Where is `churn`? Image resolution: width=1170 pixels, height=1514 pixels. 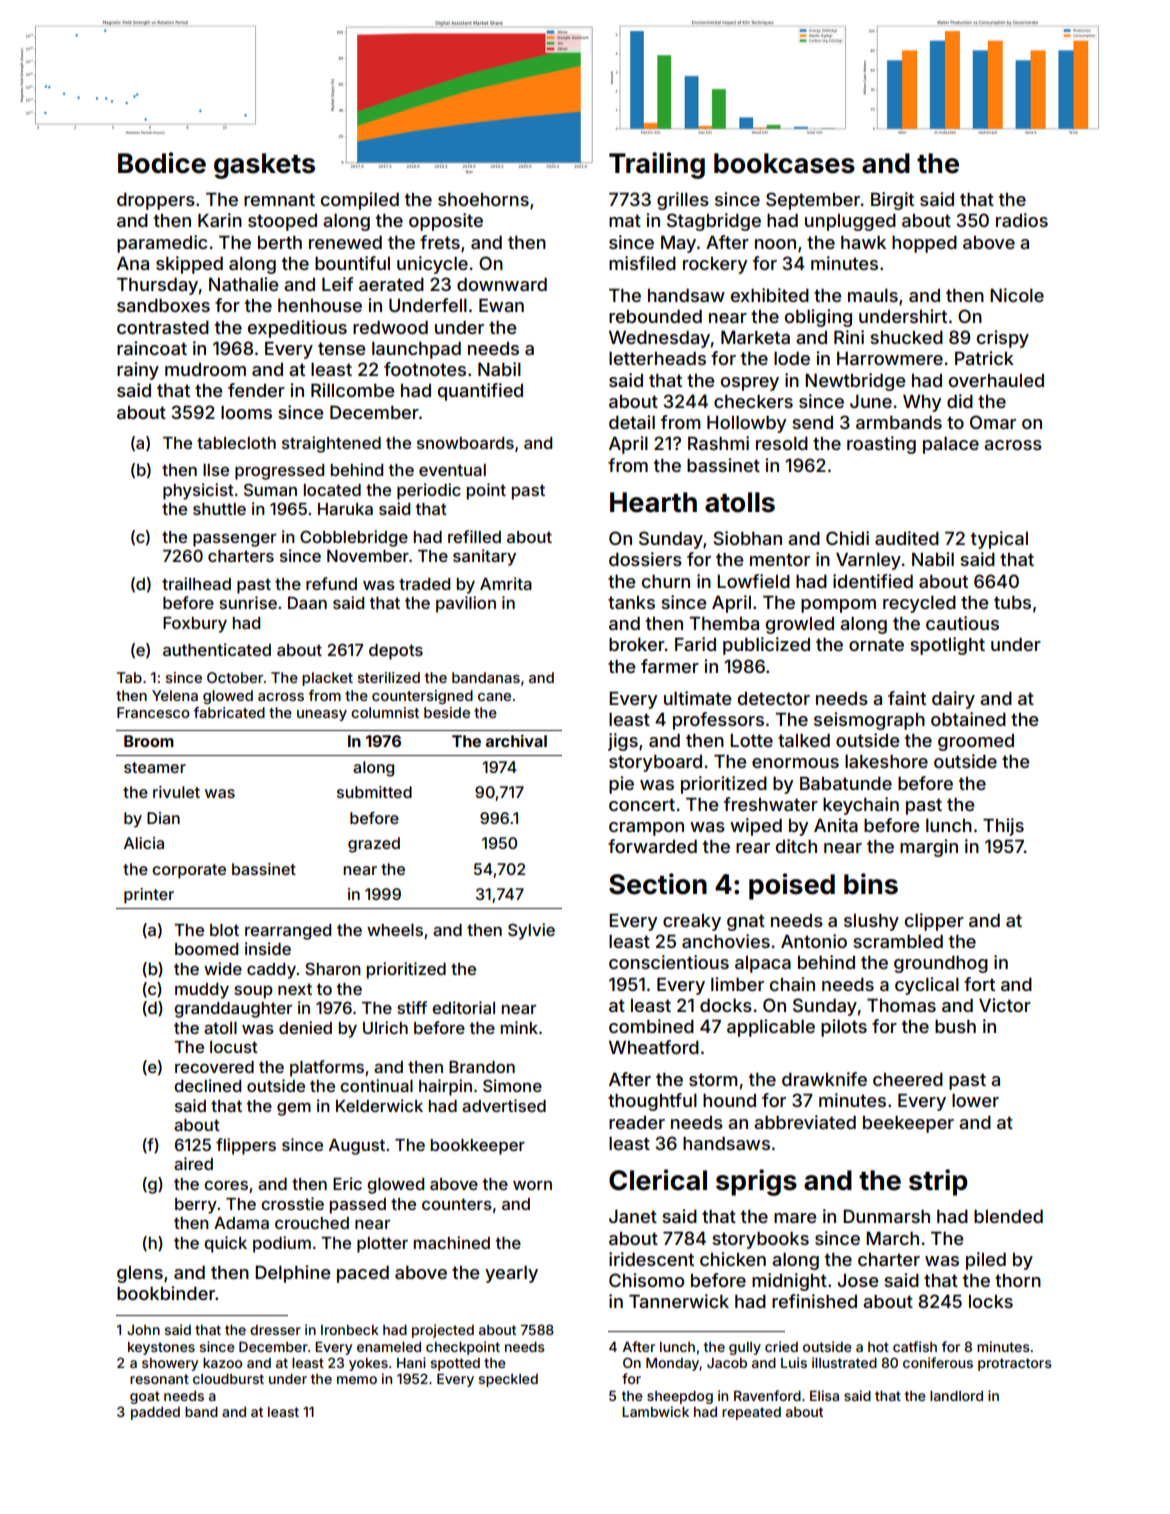
churn is located at coordinates (666, 581).
